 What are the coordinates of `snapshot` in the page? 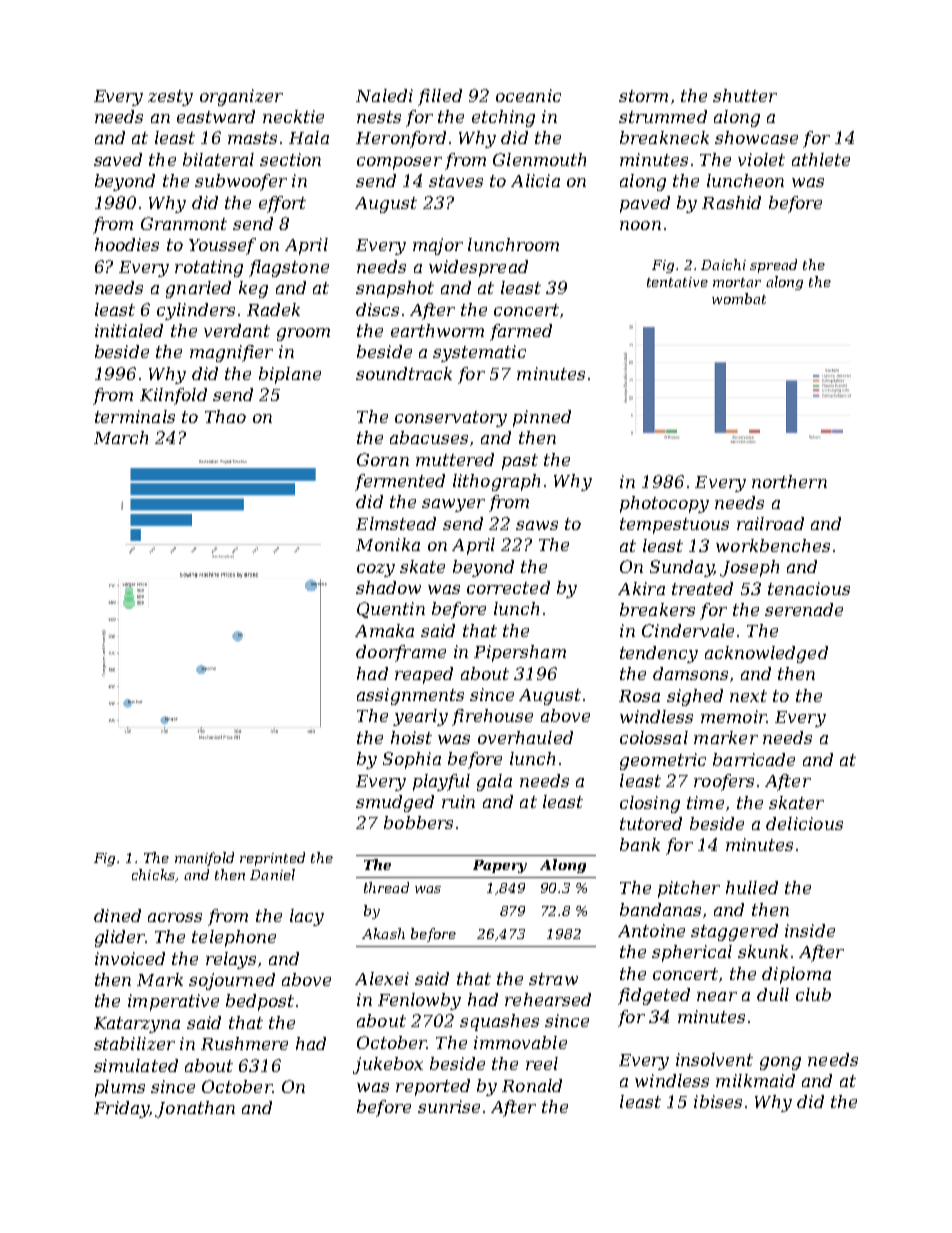 It's located at (395, 289).
